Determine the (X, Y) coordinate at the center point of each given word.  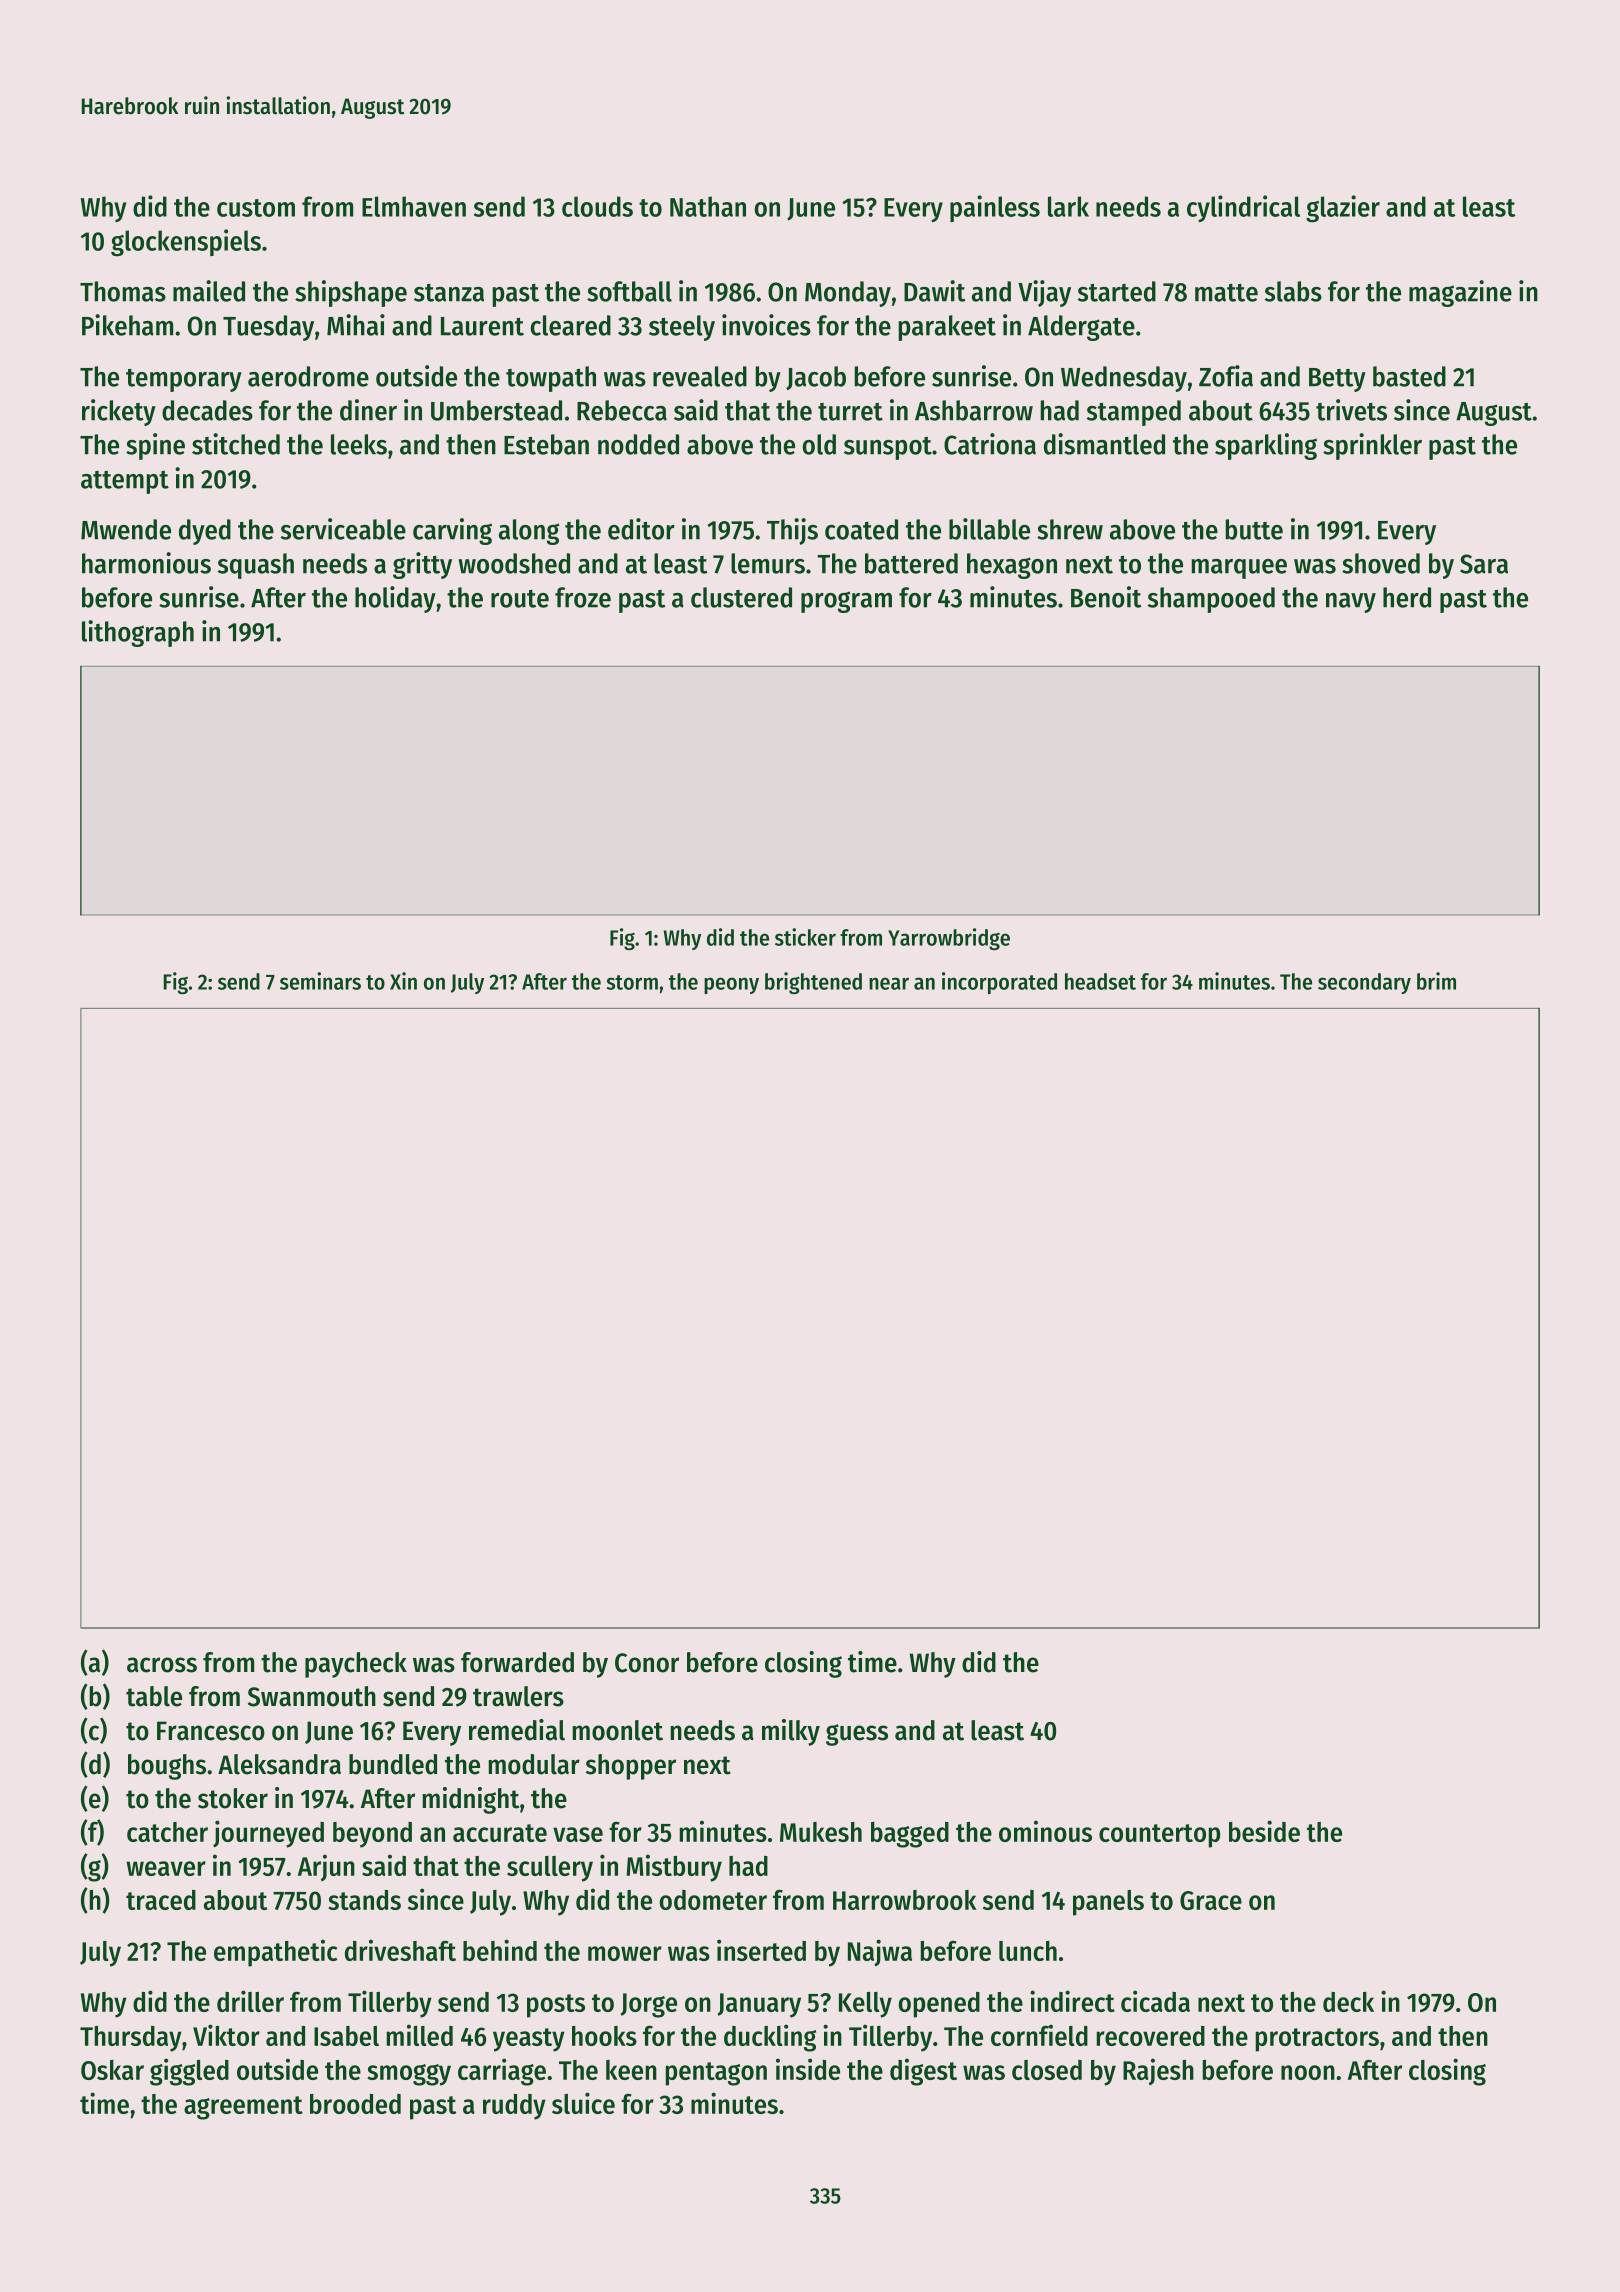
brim (1436, 981)
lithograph (138, 633)
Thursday (131, 2039)
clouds (597, 206)
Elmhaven (414, 206)
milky (791, 1732)
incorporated (999, 983)
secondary (1364, 983)
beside (1264, 1831)
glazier (1343, 209)
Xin (403, 981)
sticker (805, 937)
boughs (167, 1767)
